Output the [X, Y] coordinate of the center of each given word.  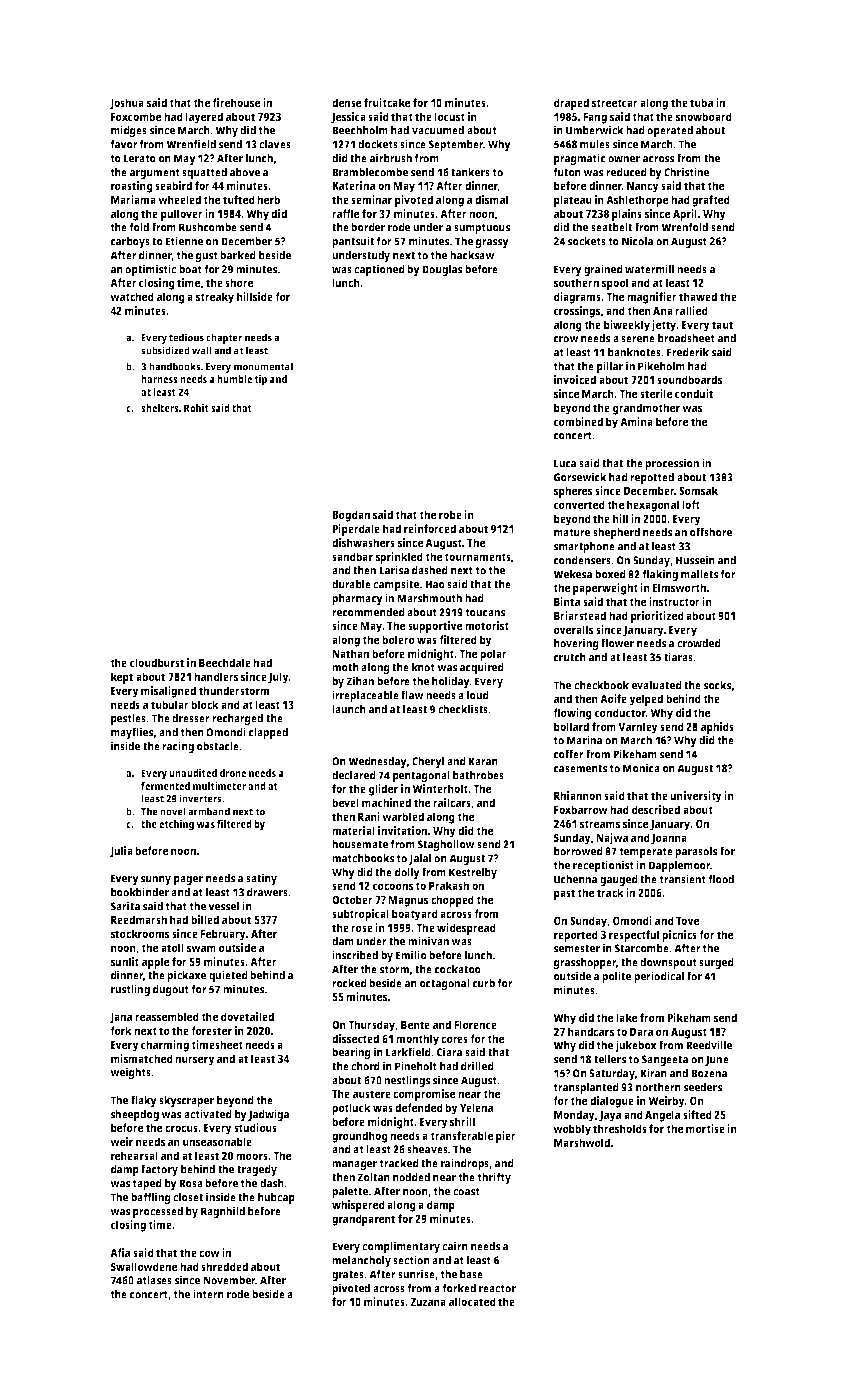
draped [571, 104]
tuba [701, 102]
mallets [699, 574]
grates [348, 1276]
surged [716, 964]
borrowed [578, 851]
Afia [120, 1252]
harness [159, 379]
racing [178, 747]
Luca [565, 463]
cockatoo [458, 969]
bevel [345, 802]
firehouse [236, 102]
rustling [130, 990]
